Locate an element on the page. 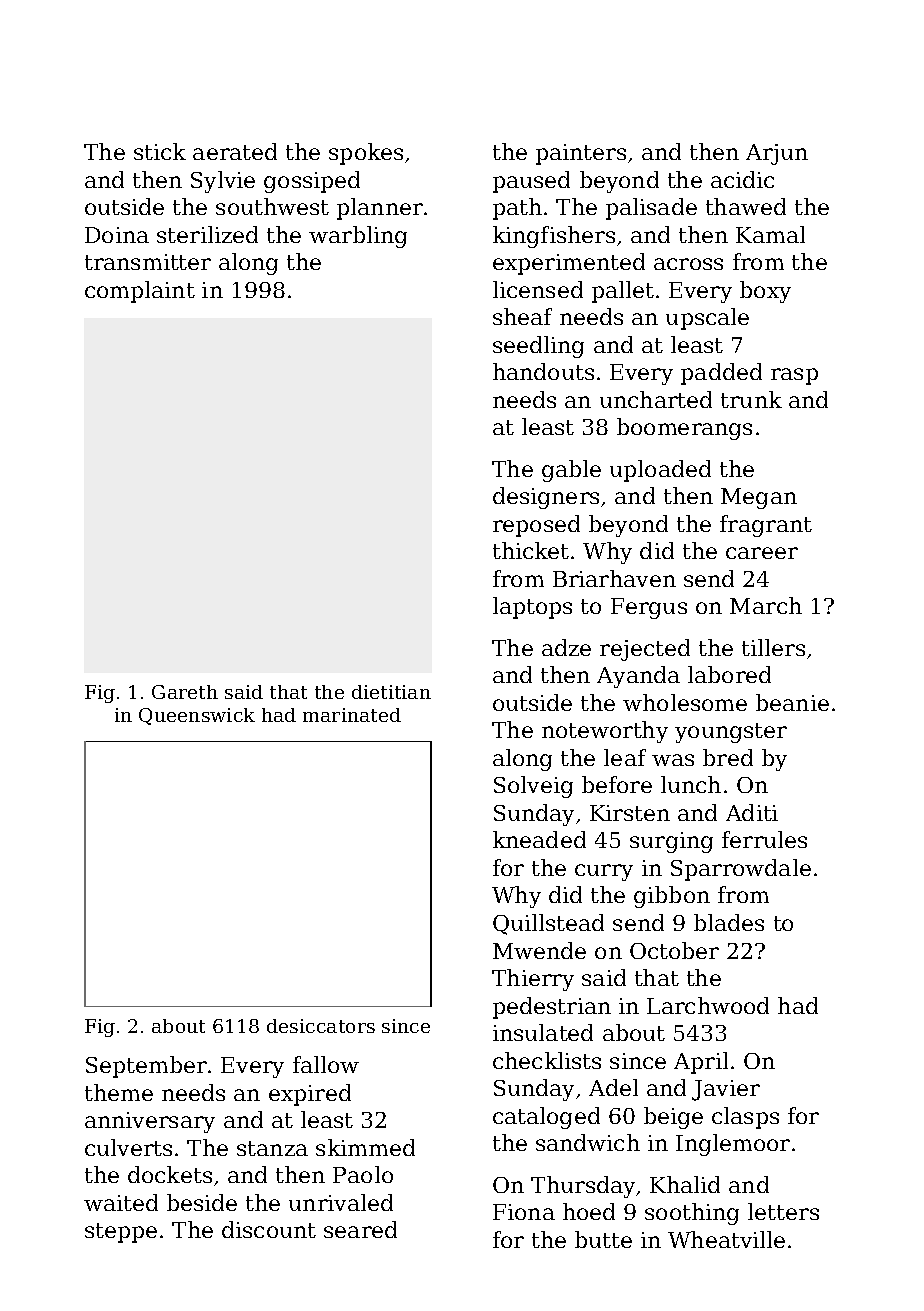  March is located at coordinates (766, 605).
